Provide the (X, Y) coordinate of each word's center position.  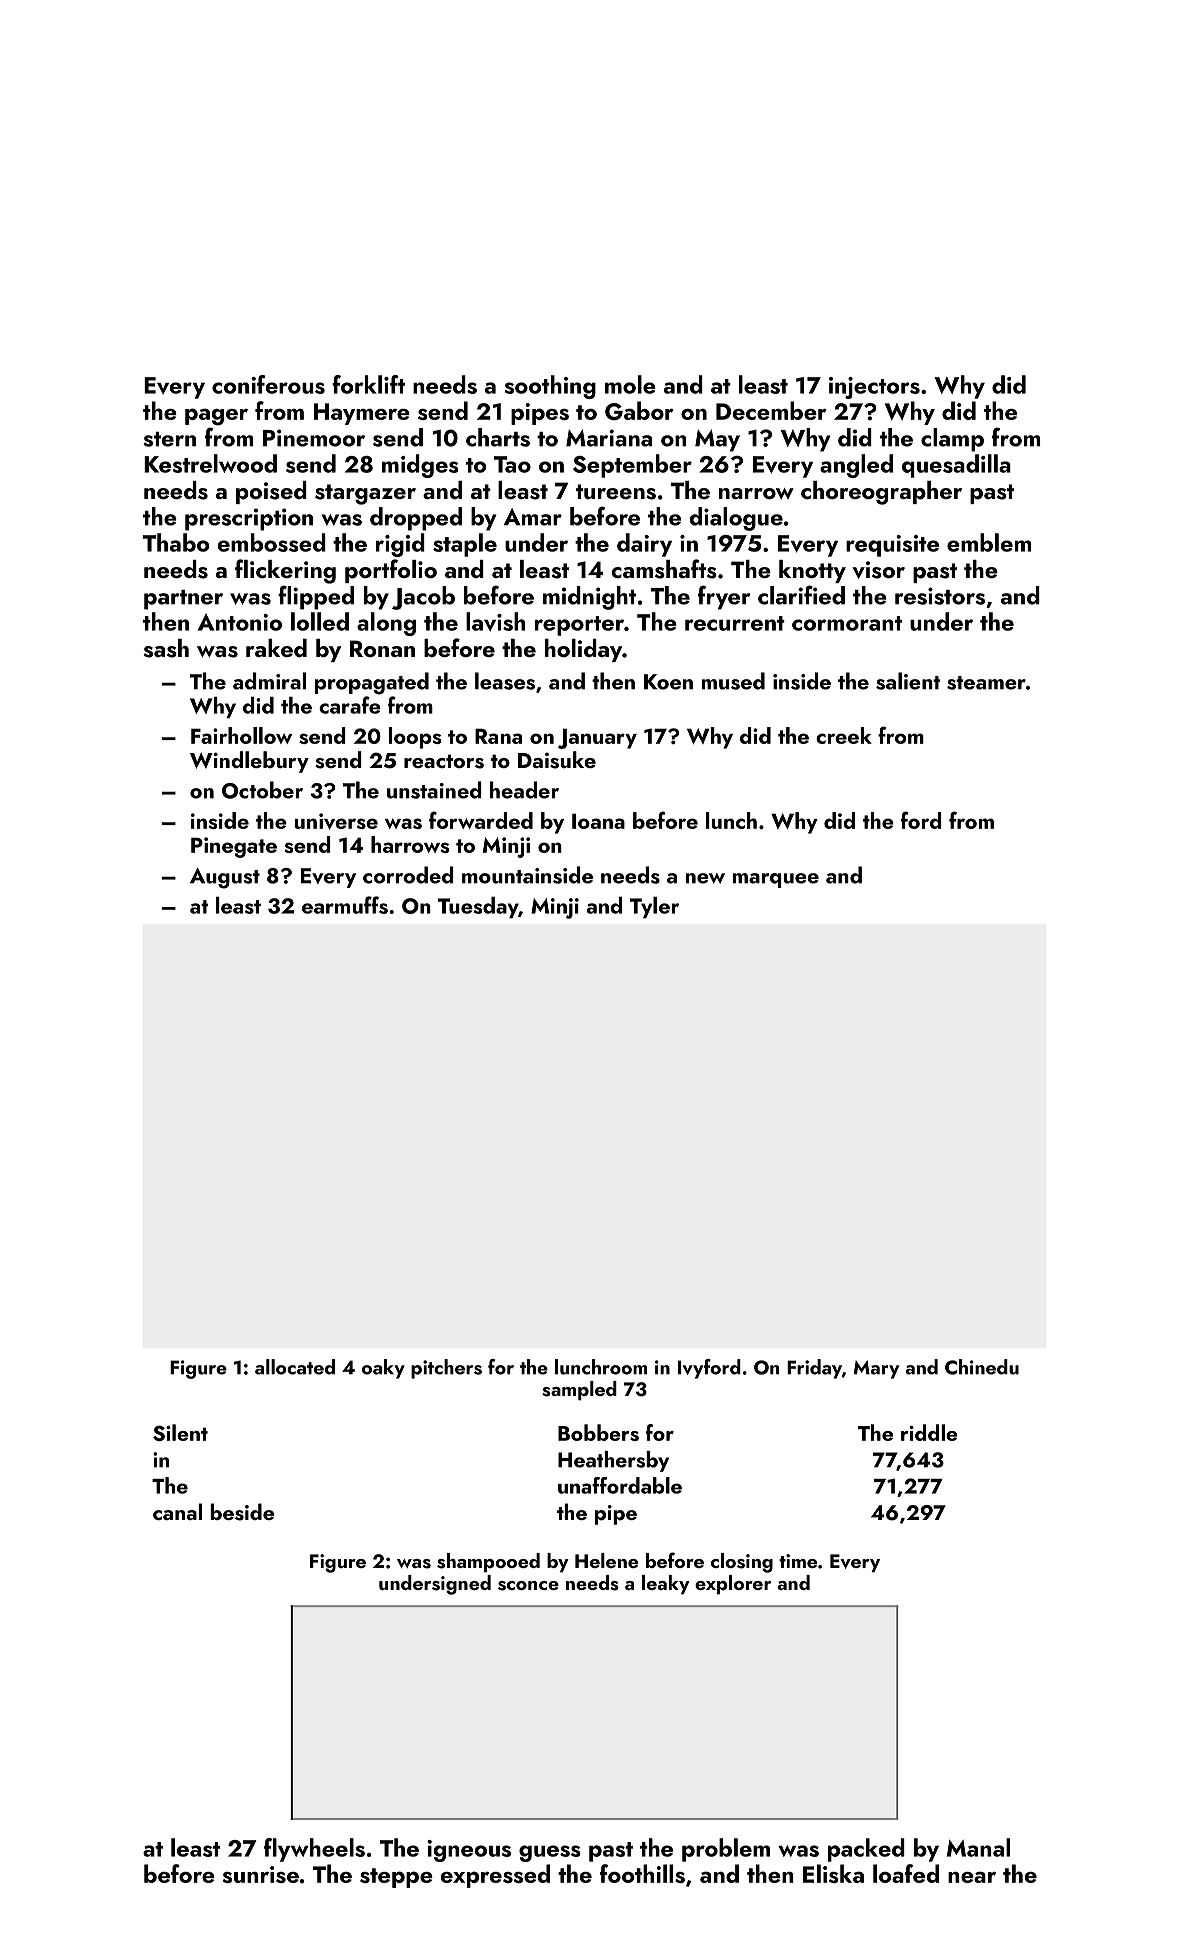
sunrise (261, 1874)
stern (169, 439)
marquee (776, 880)
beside (242, 1512)
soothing (550, 387)
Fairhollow (241, 735)
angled (856, 466)
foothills (642, 1873)
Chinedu (982, 1367)
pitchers (446, 1369)
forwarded (481, 820)
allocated (295, 1367)
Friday (814, 1369)
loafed (906, 1873)
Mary (876, 1369)
